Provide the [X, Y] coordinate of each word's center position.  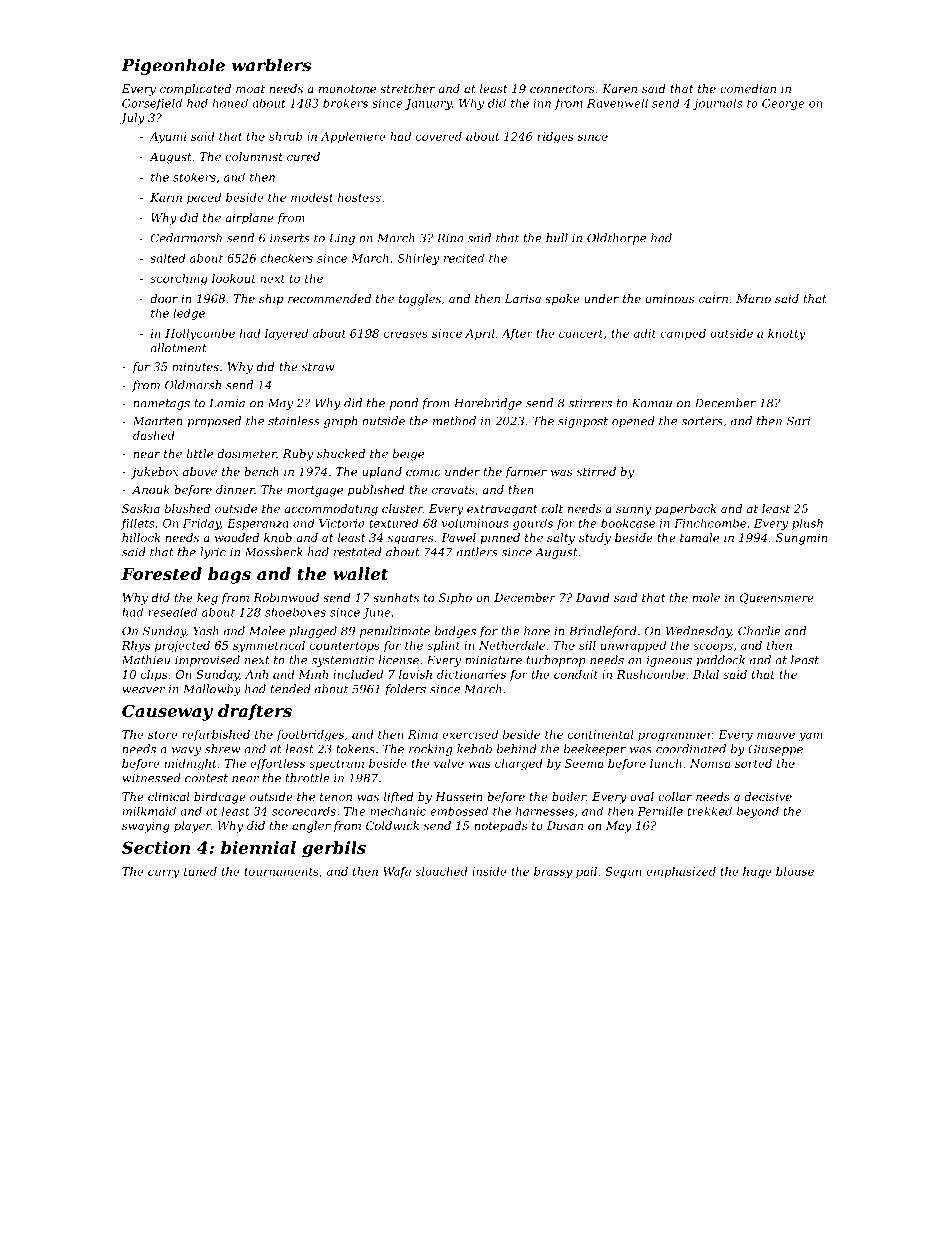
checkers [287, 258]
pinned [500, 538]
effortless [277, 764]
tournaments [281, 872]
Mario [753, 298]
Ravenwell [617, 103]
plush [807, 524]
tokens [355, 749]
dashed [154, 435]
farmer [526, 473]
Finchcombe [710, 523]
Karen [619, 88]
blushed [187, 508]
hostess [359, 197]
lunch [665, 763]
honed [230, 103]
